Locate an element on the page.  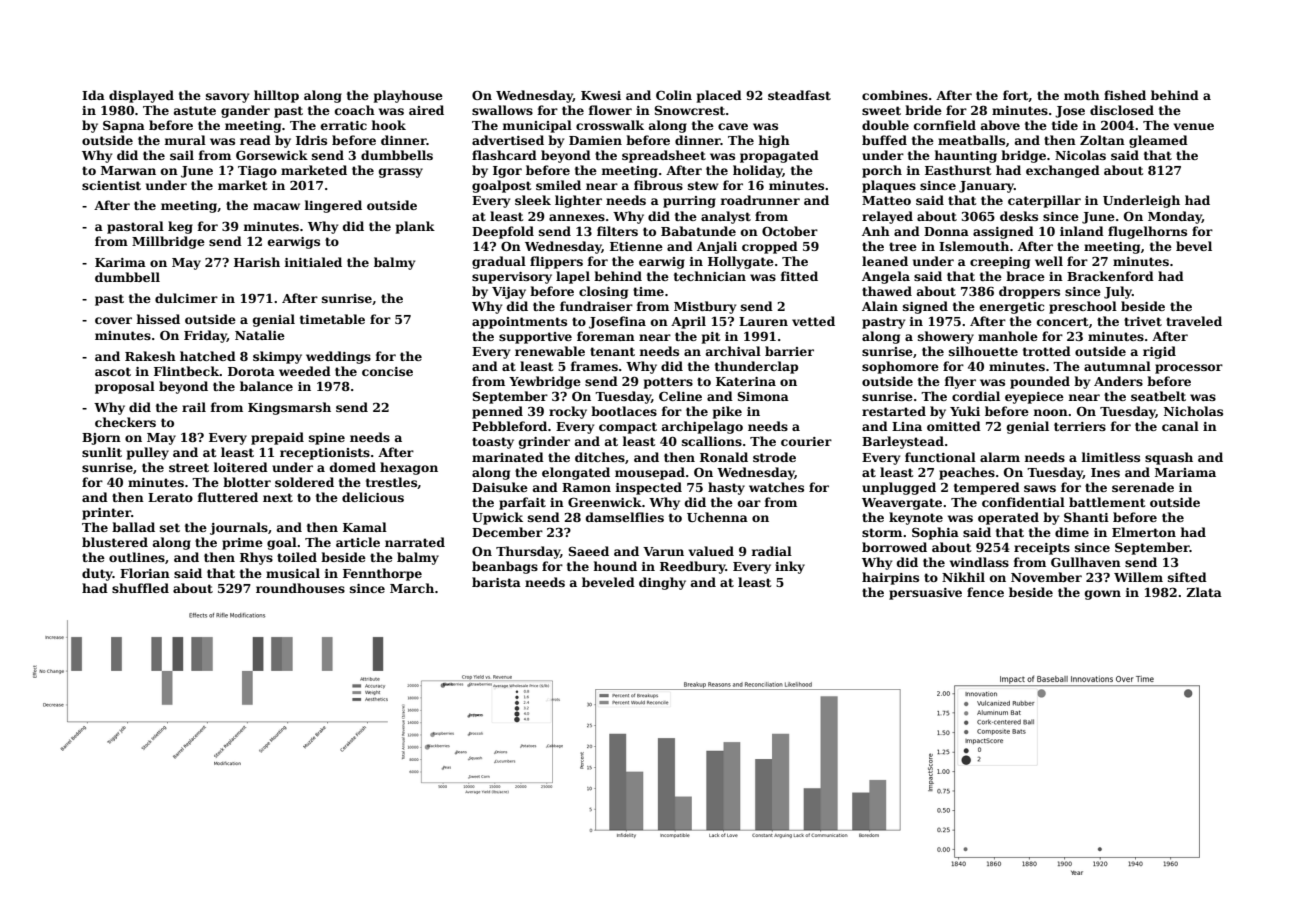
shuffled is located at coordinates (140, 588).
